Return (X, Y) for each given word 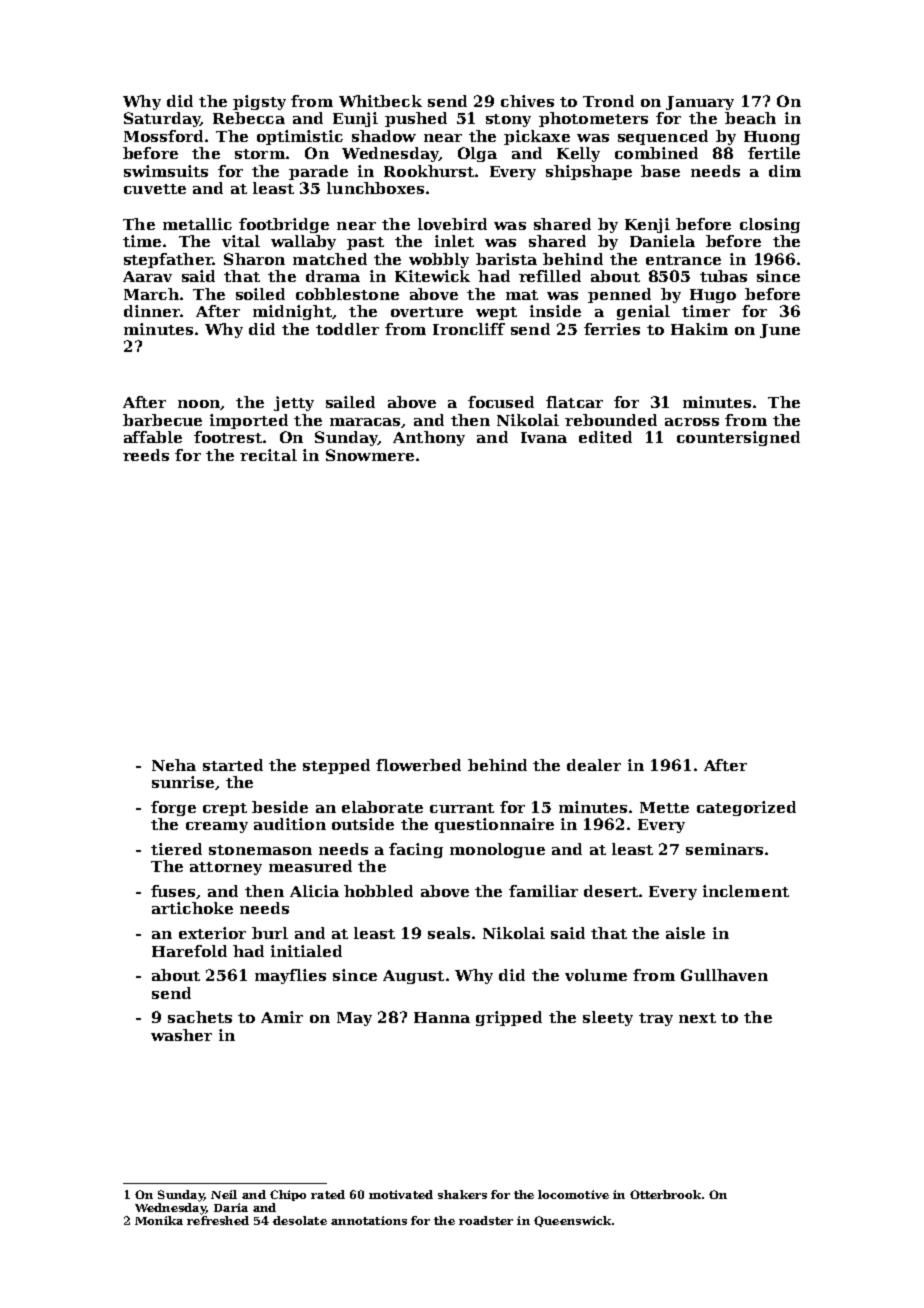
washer (181, 1035)
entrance (683, 260)
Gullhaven (724, 975)
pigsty (259, 102)
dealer (594, 765)
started (233, 765)
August (413, 977)
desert (611, 891)
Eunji (355, 119)
